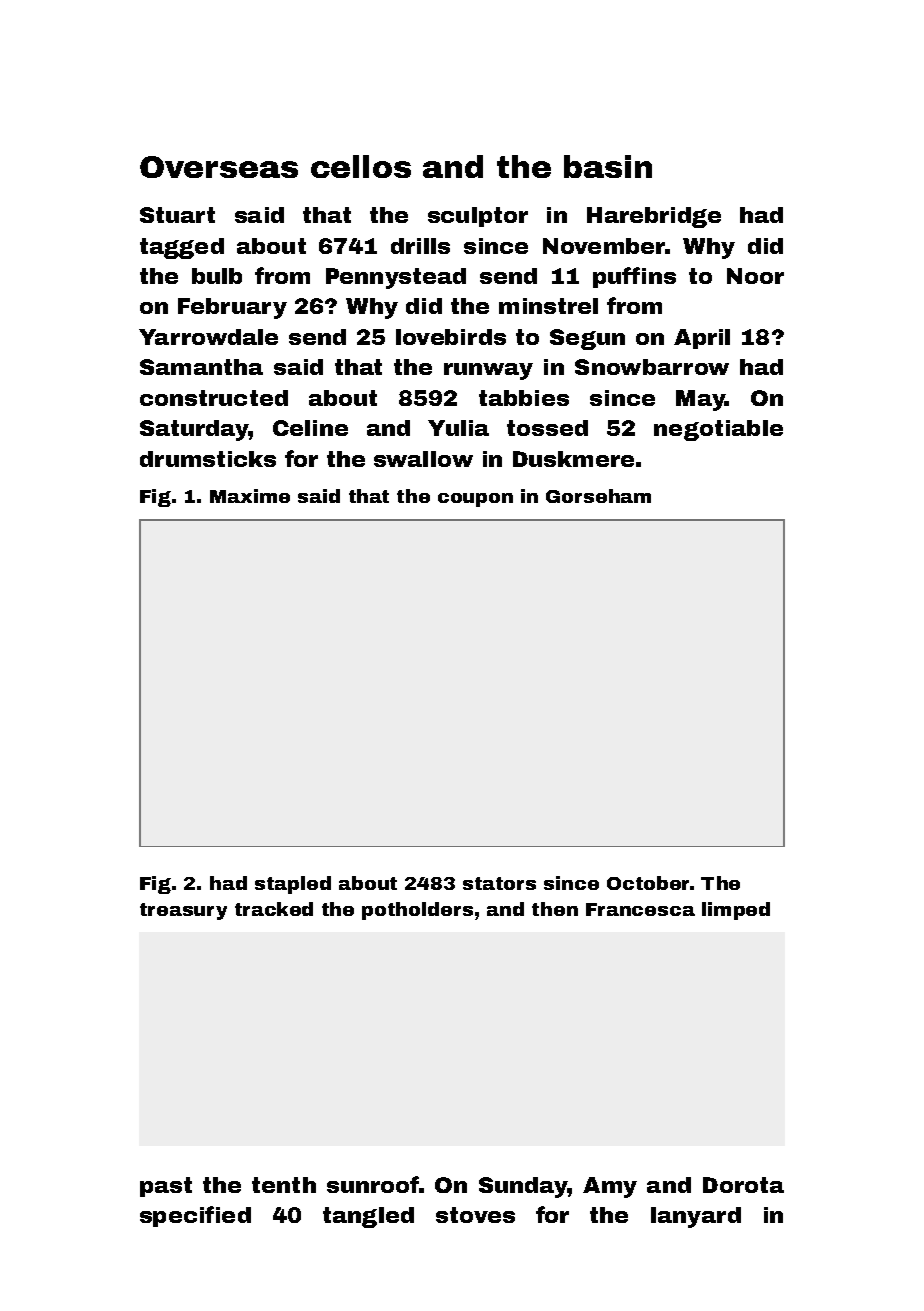 The width and height of the screenshot is (924, 1311). Describe the element at coordinates (417, 911) in the screenshot. I see `potholders` at that location.
